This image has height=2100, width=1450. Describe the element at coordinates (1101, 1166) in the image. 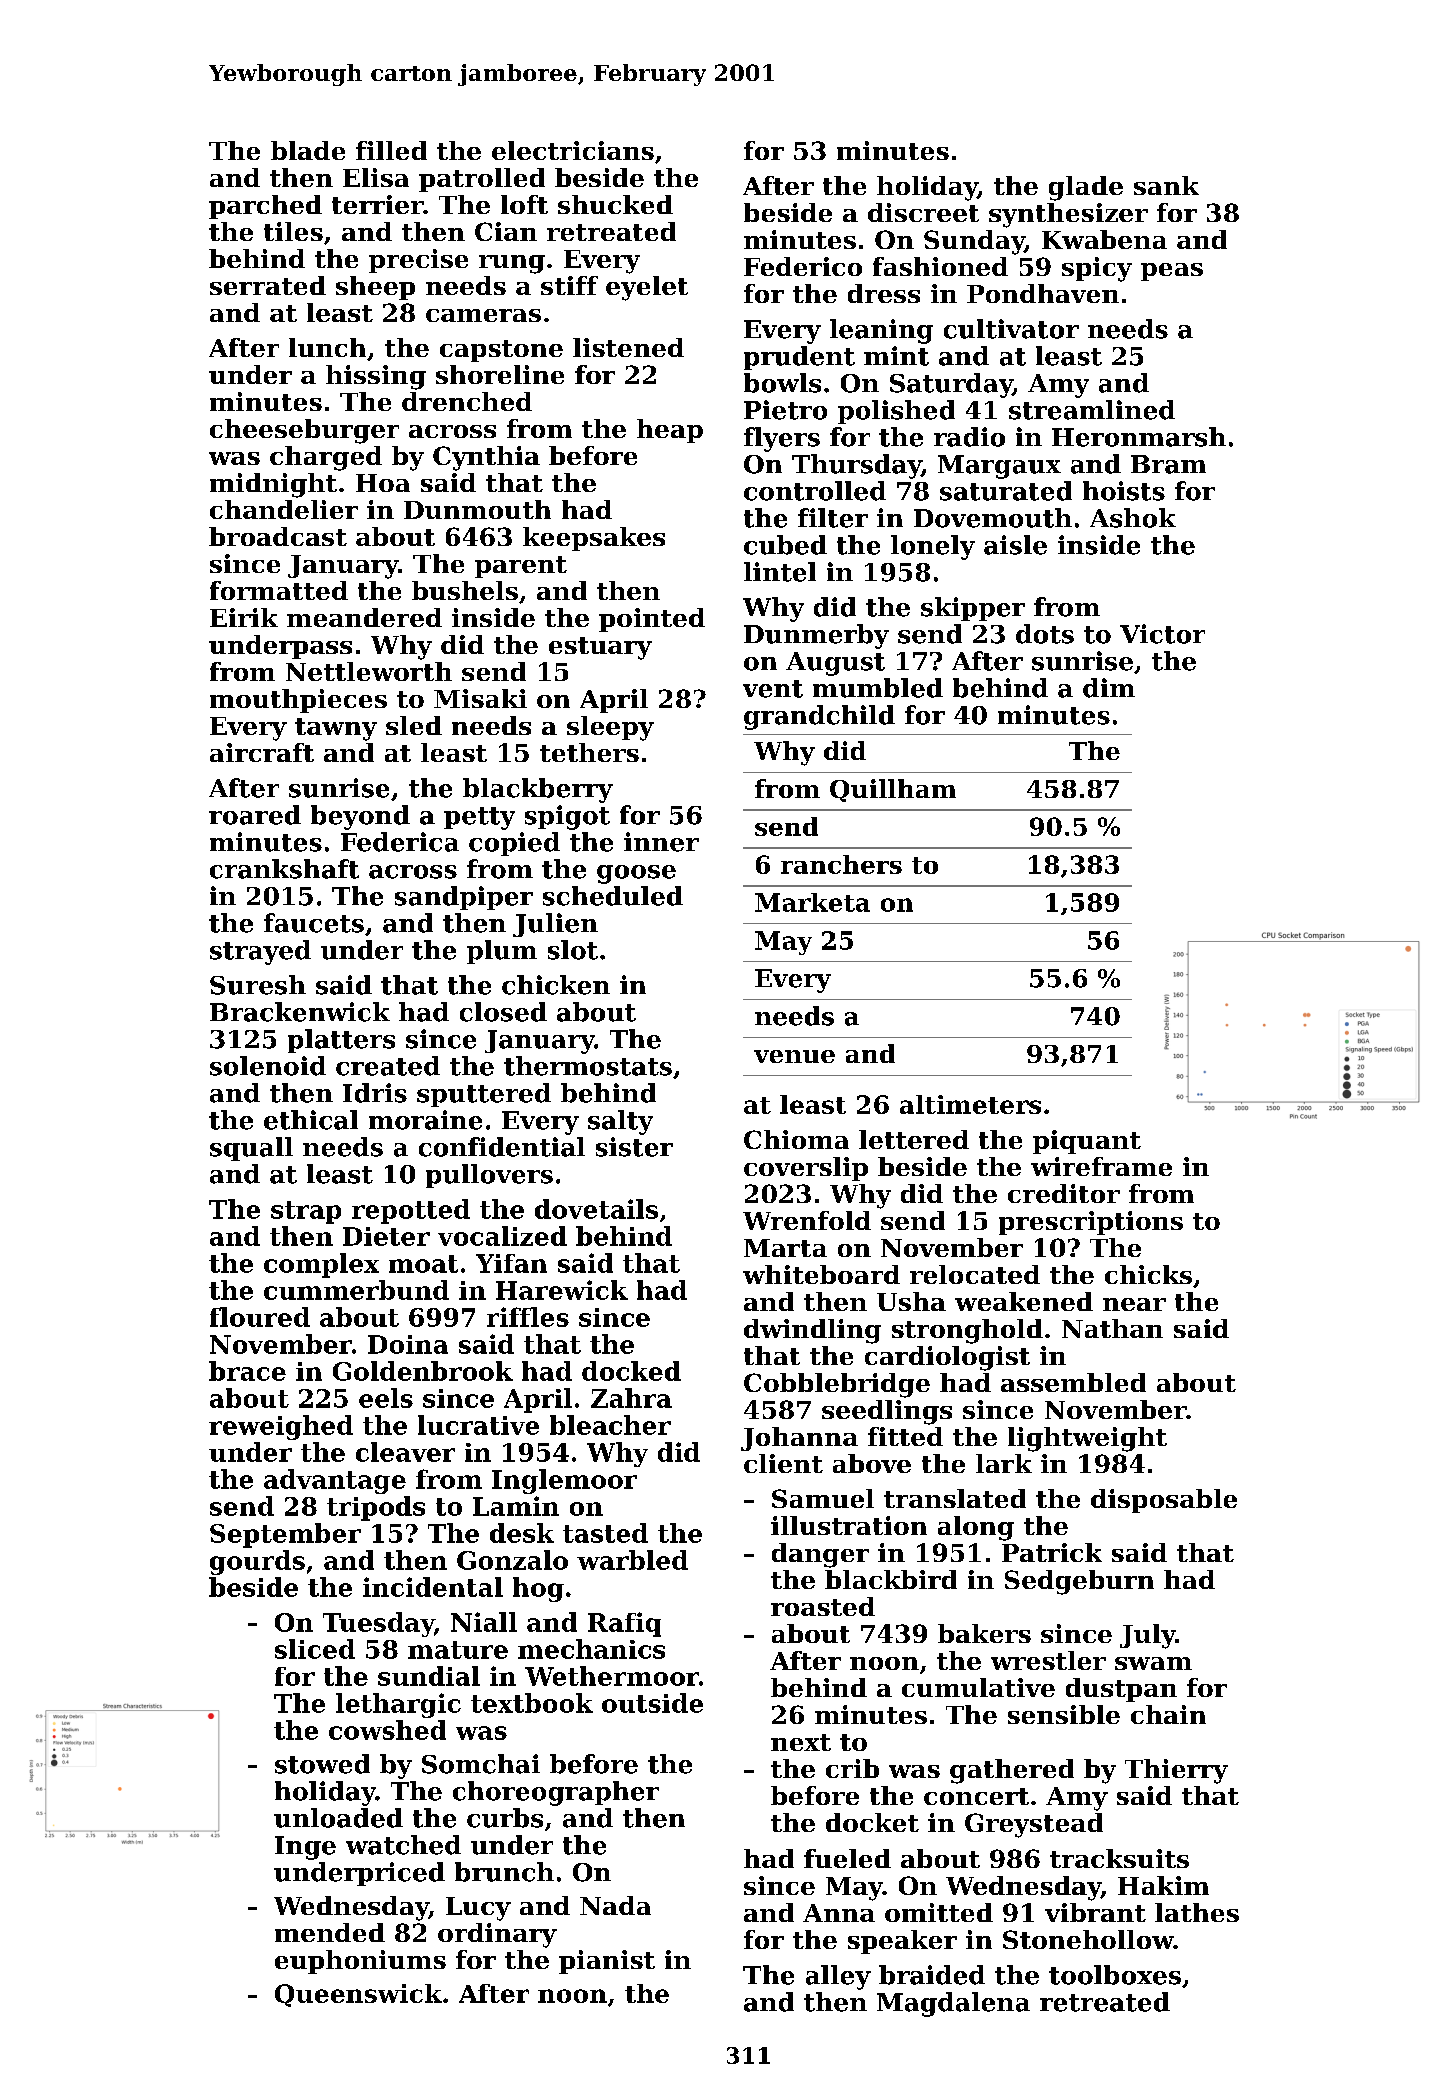

I see `wireframe` at that location.
